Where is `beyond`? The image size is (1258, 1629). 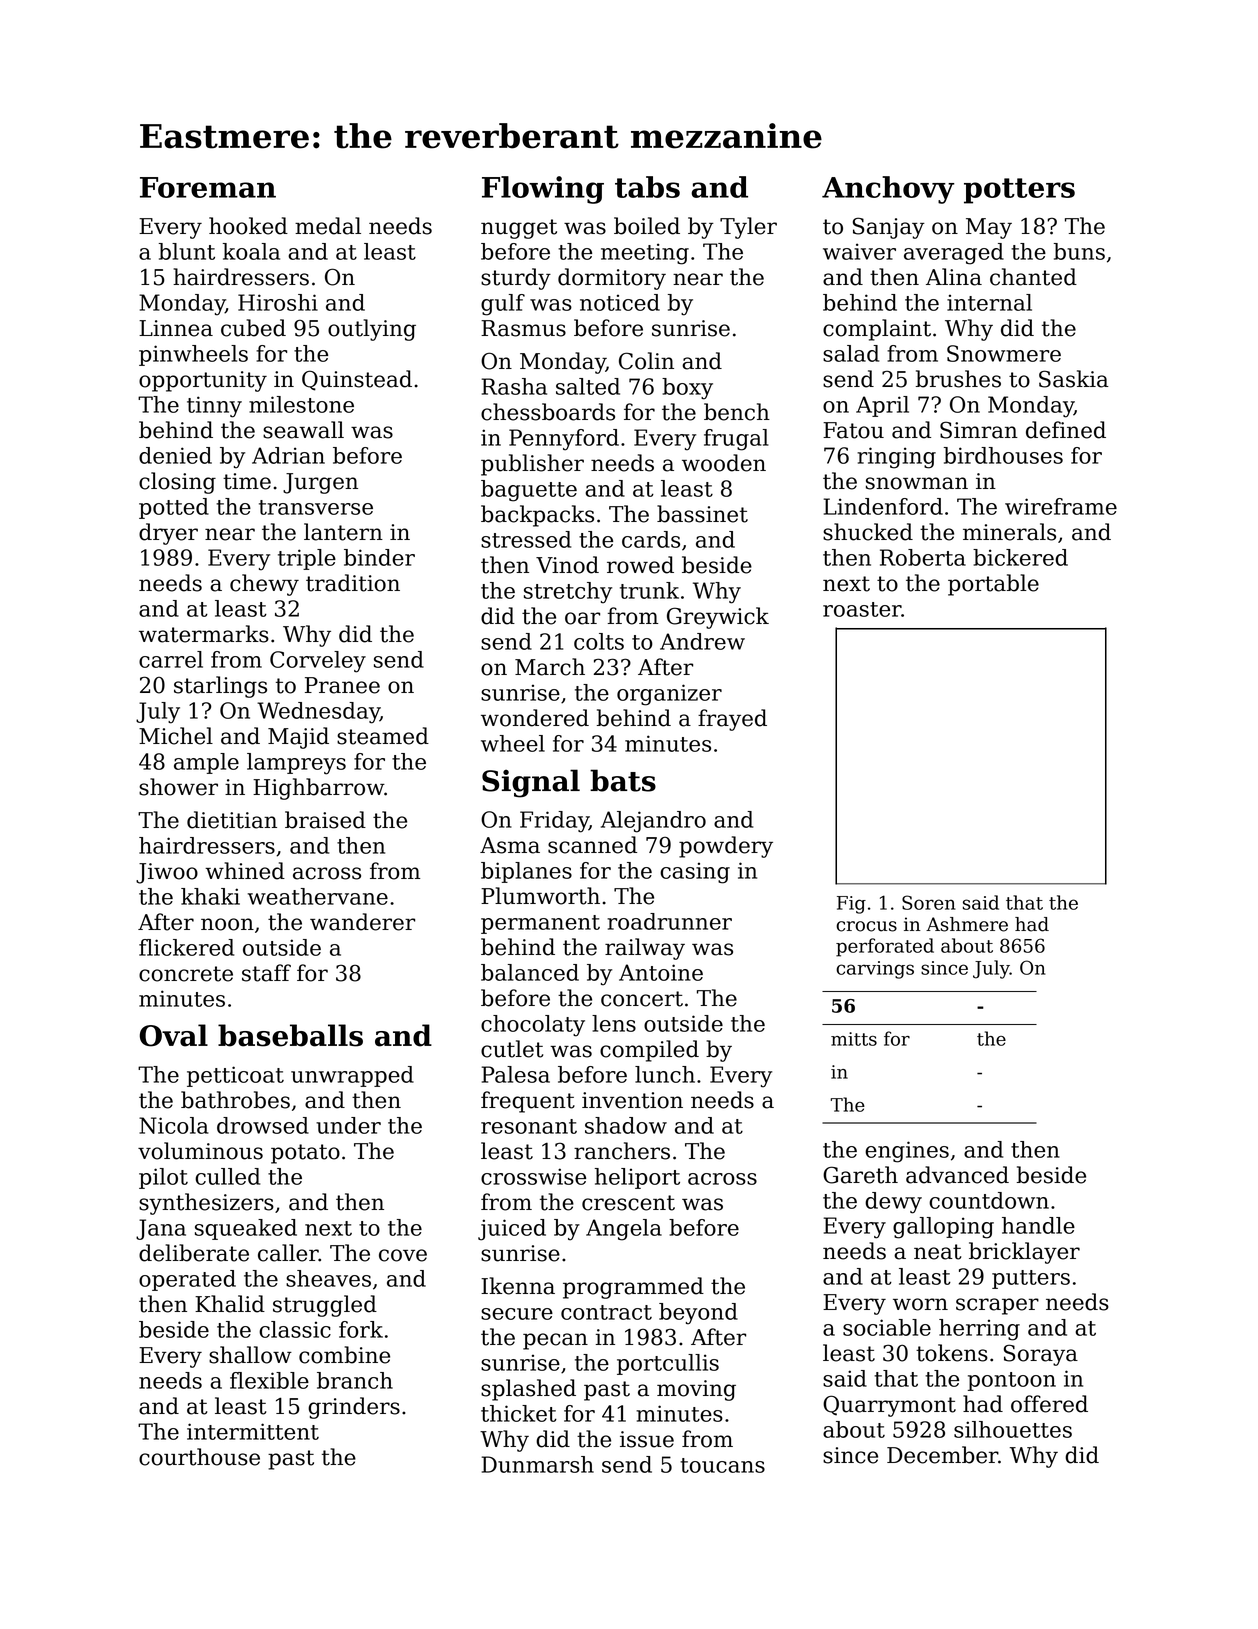 beyond is located at coordinates (698, 1314).
